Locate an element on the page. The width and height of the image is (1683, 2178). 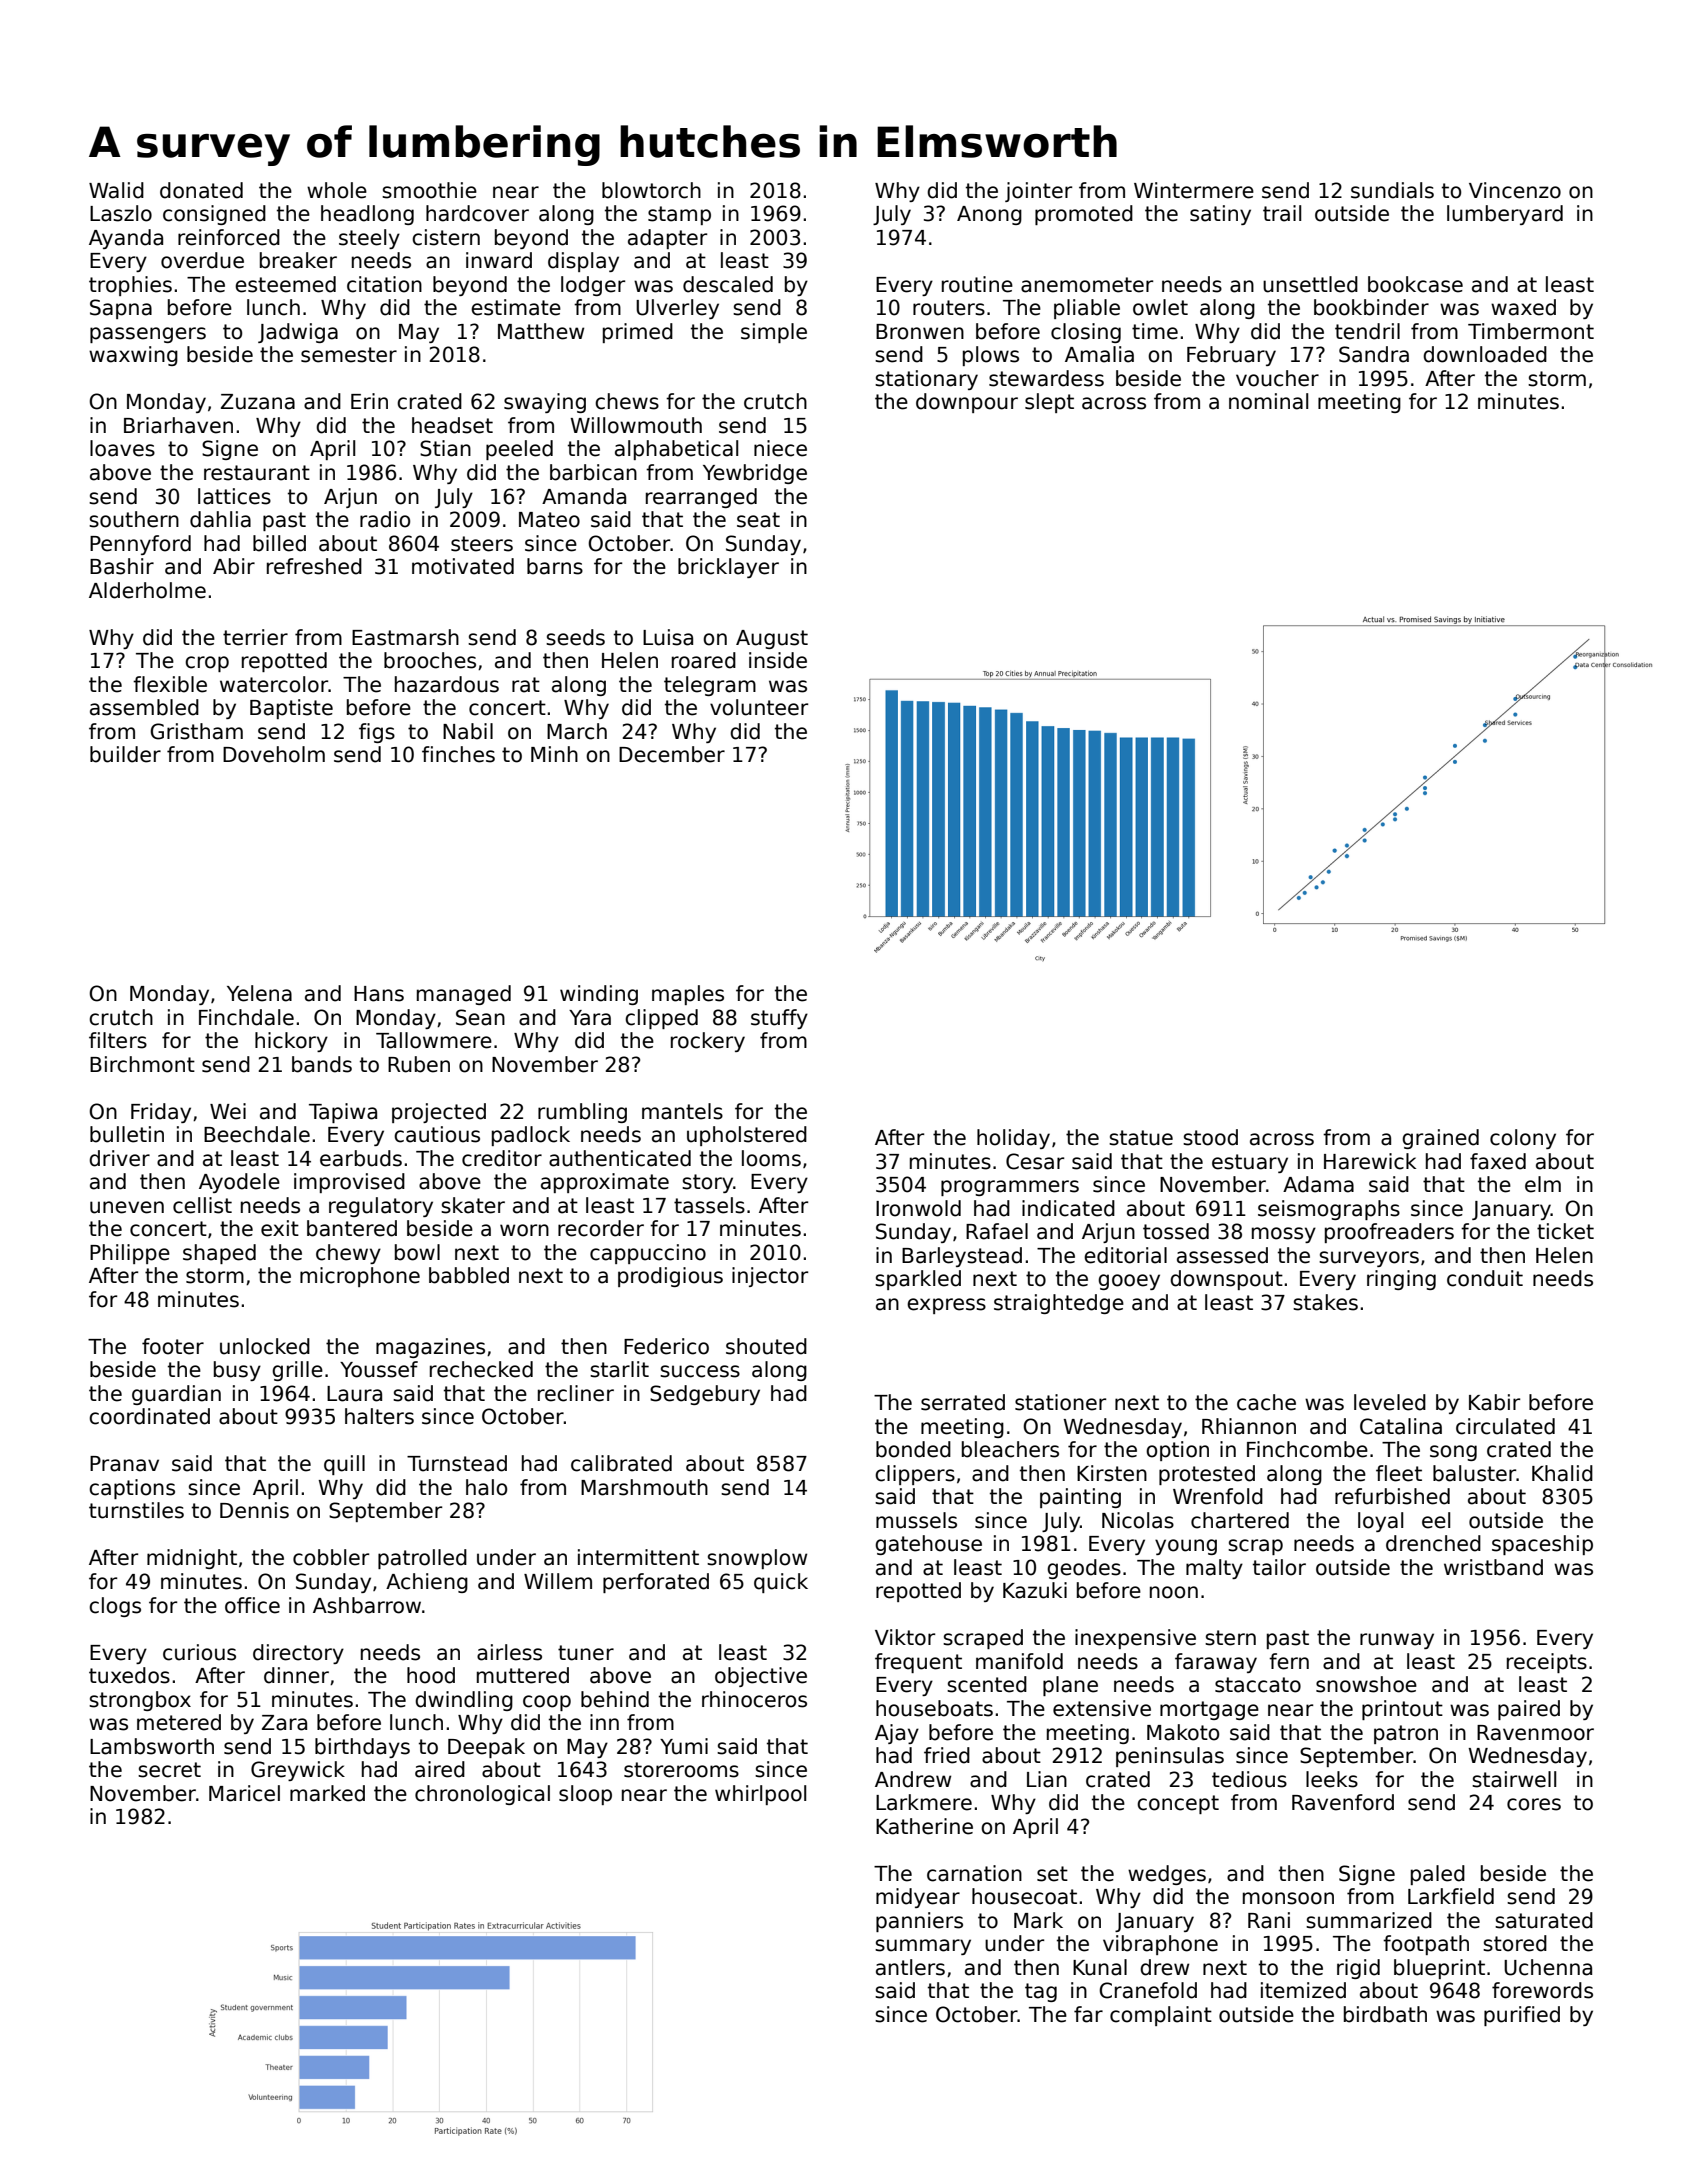
holiday is located at coordinates (1013, 1139).
